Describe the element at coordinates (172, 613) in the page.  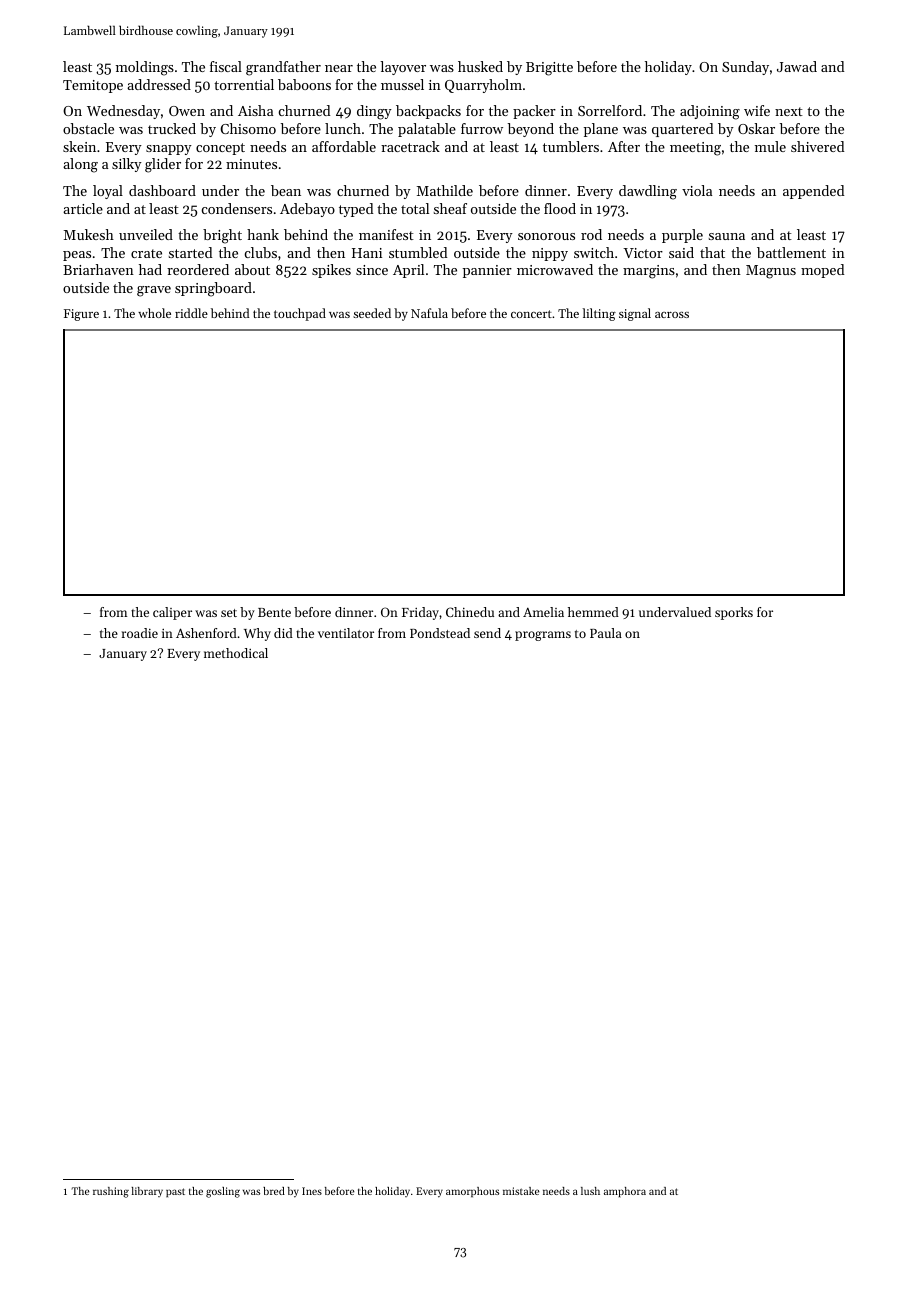
I see `caliper` at that location.
